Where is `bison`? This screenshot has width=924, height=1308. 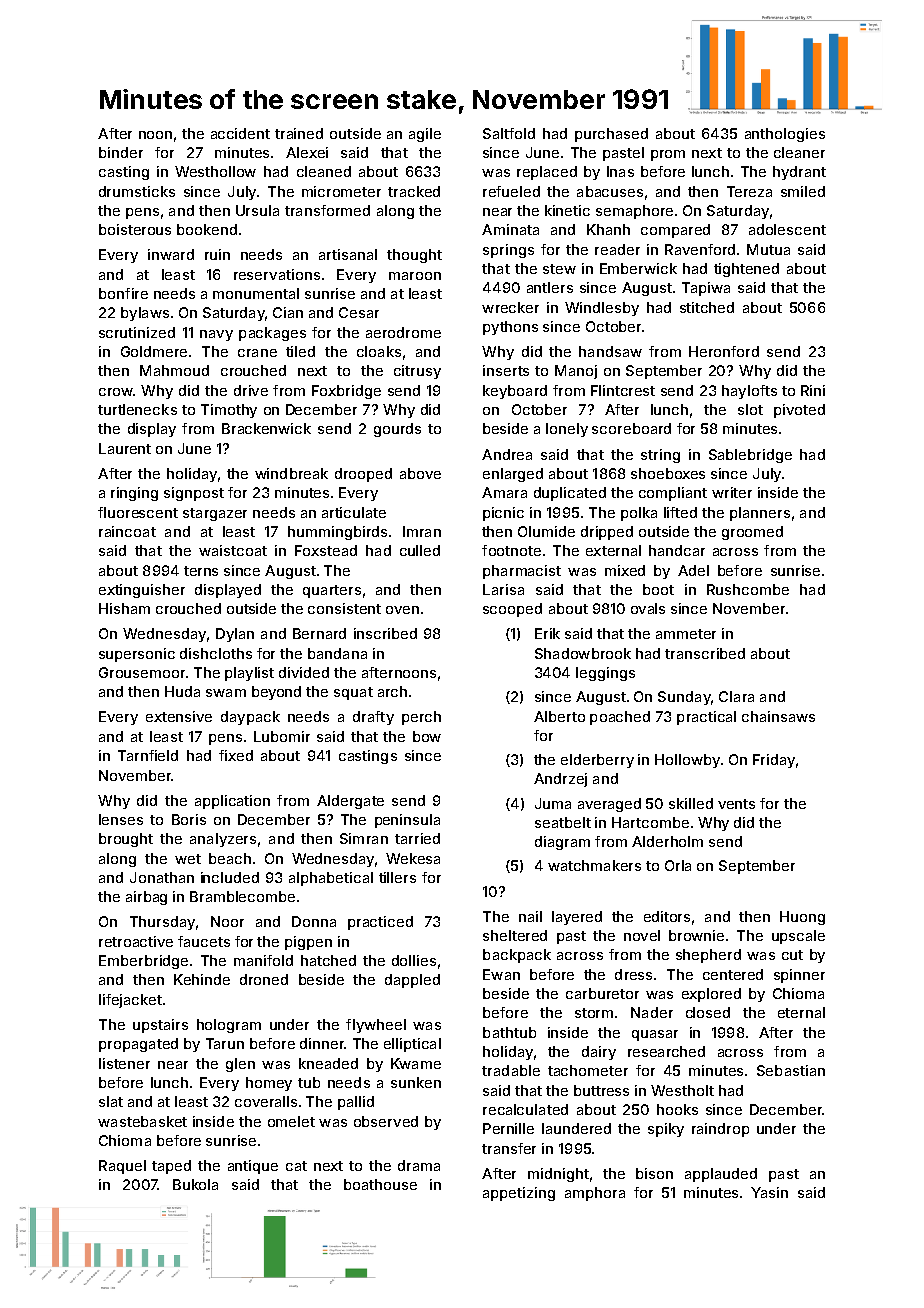 bison is located at coordinates (654, 1173).
